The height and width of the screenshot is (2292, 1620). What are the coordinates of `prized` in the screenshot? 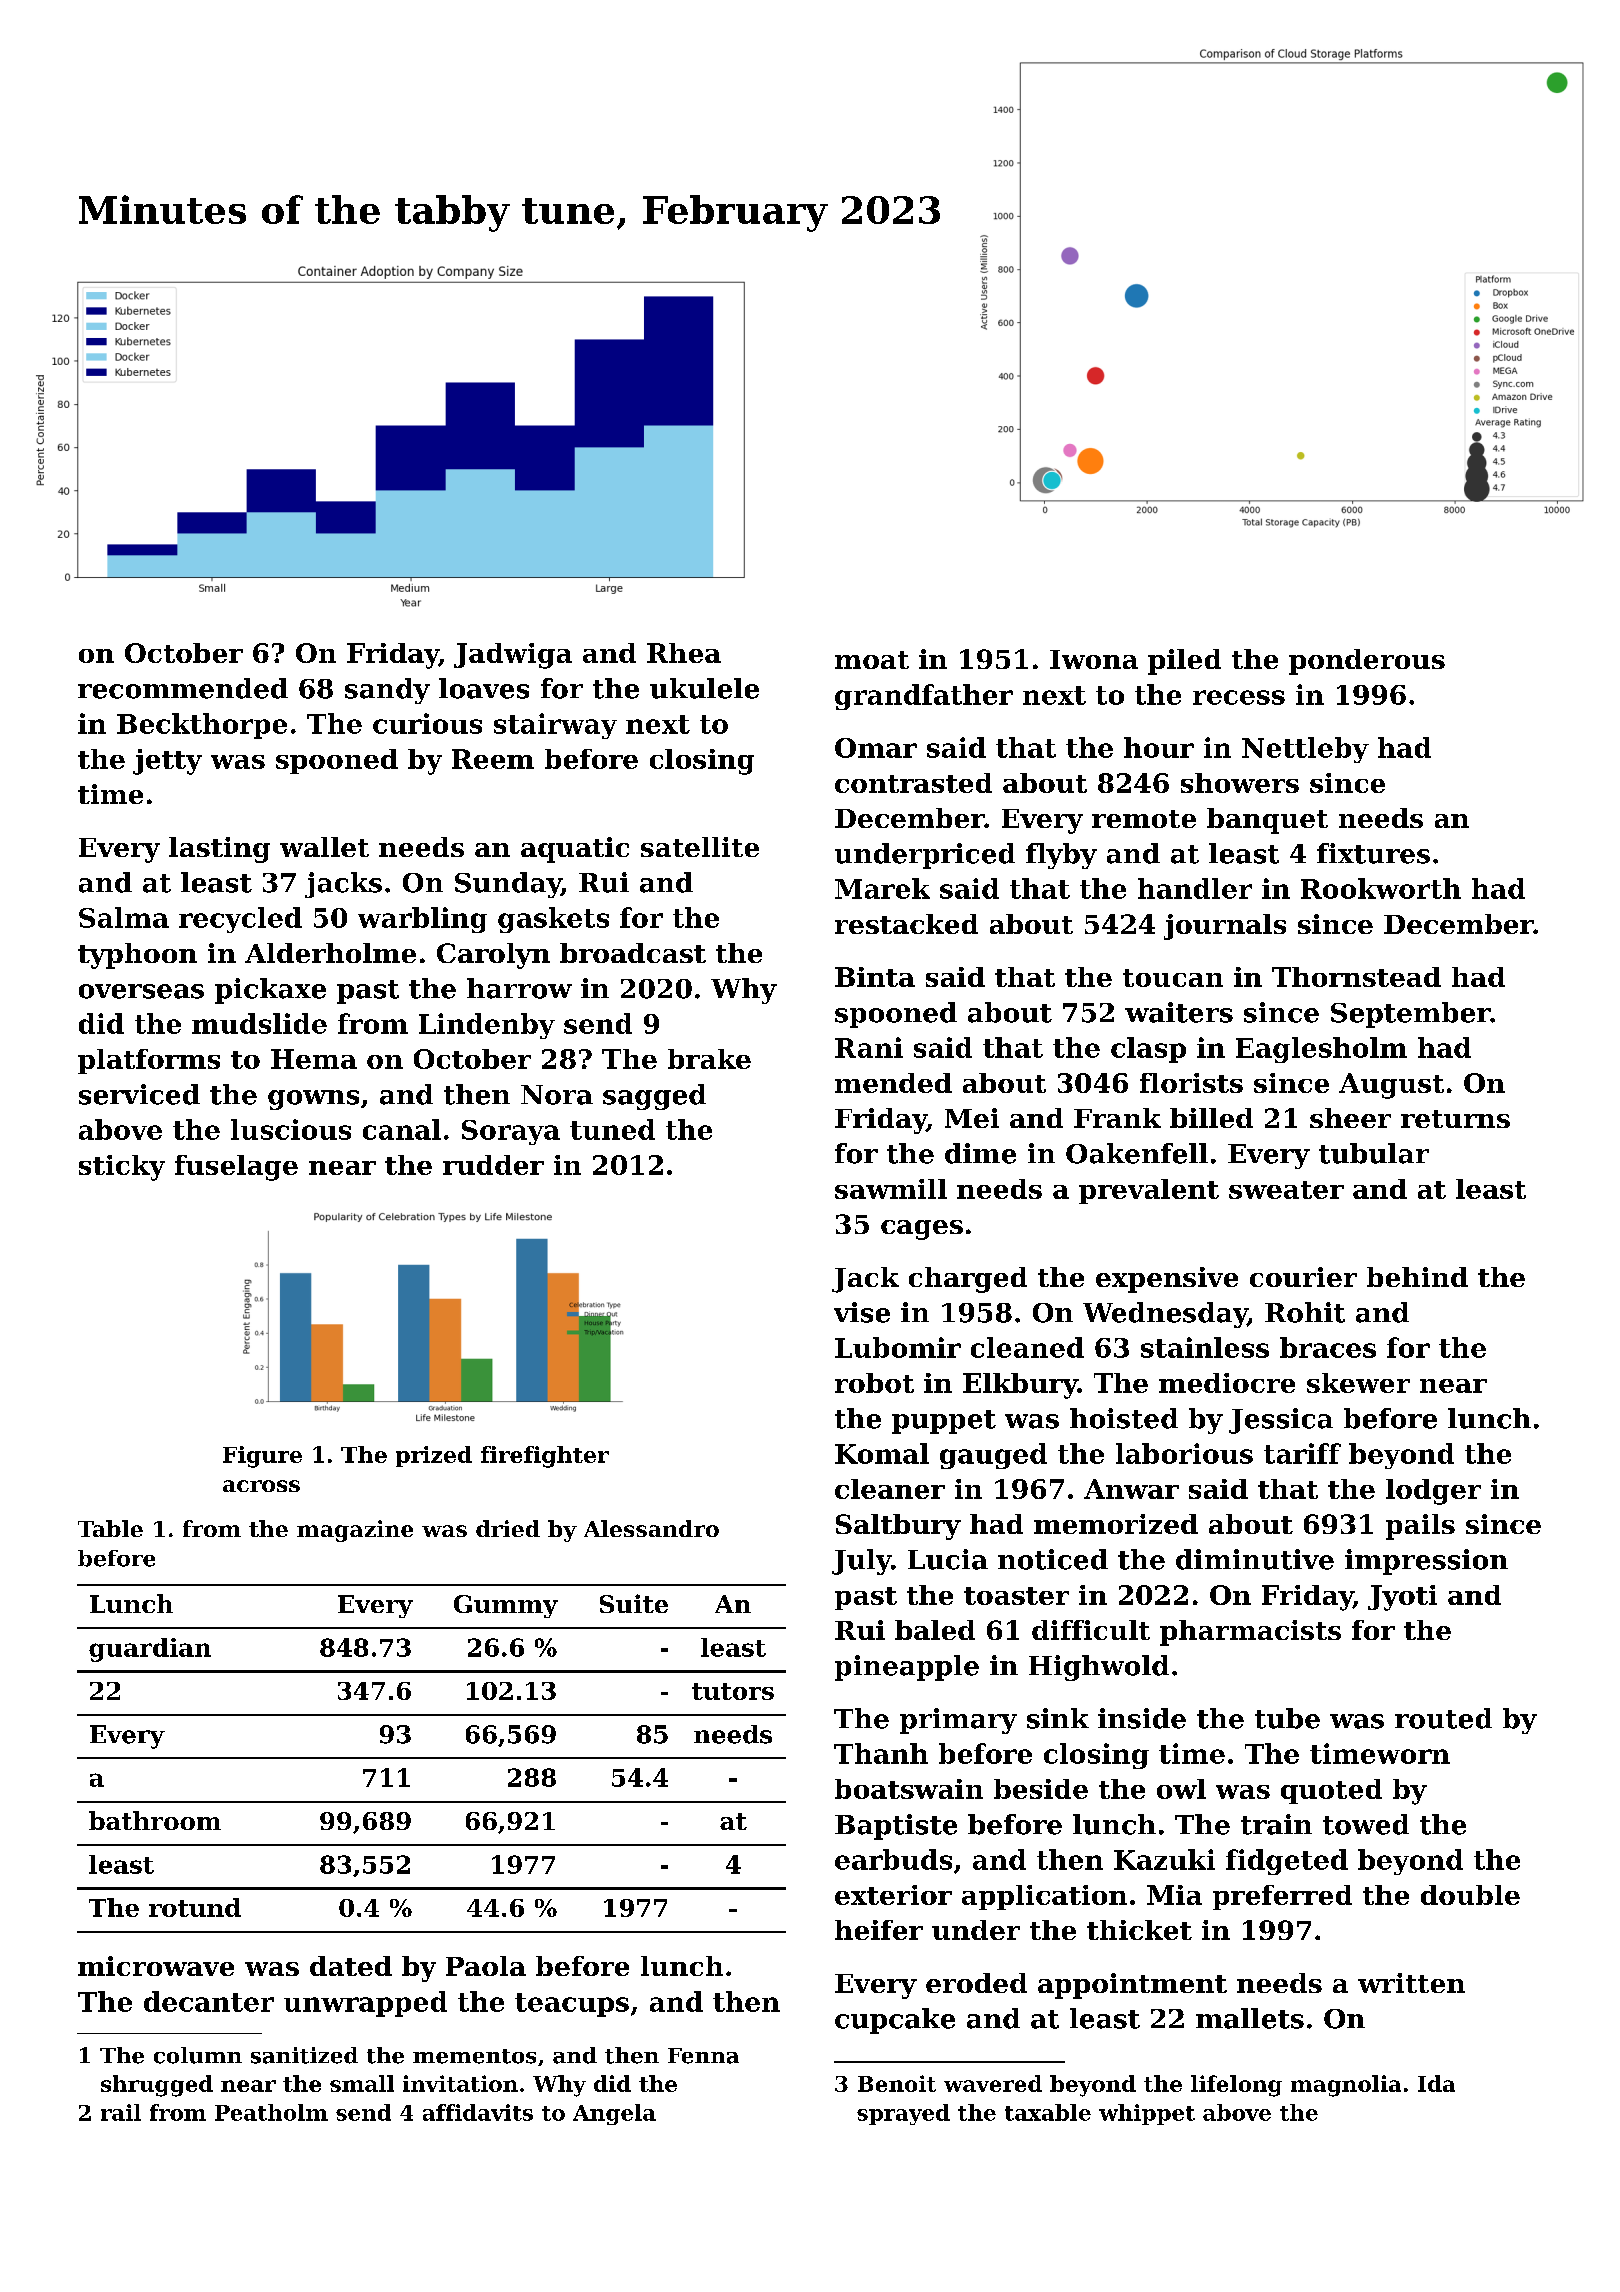 It's located at (434, 1456).
